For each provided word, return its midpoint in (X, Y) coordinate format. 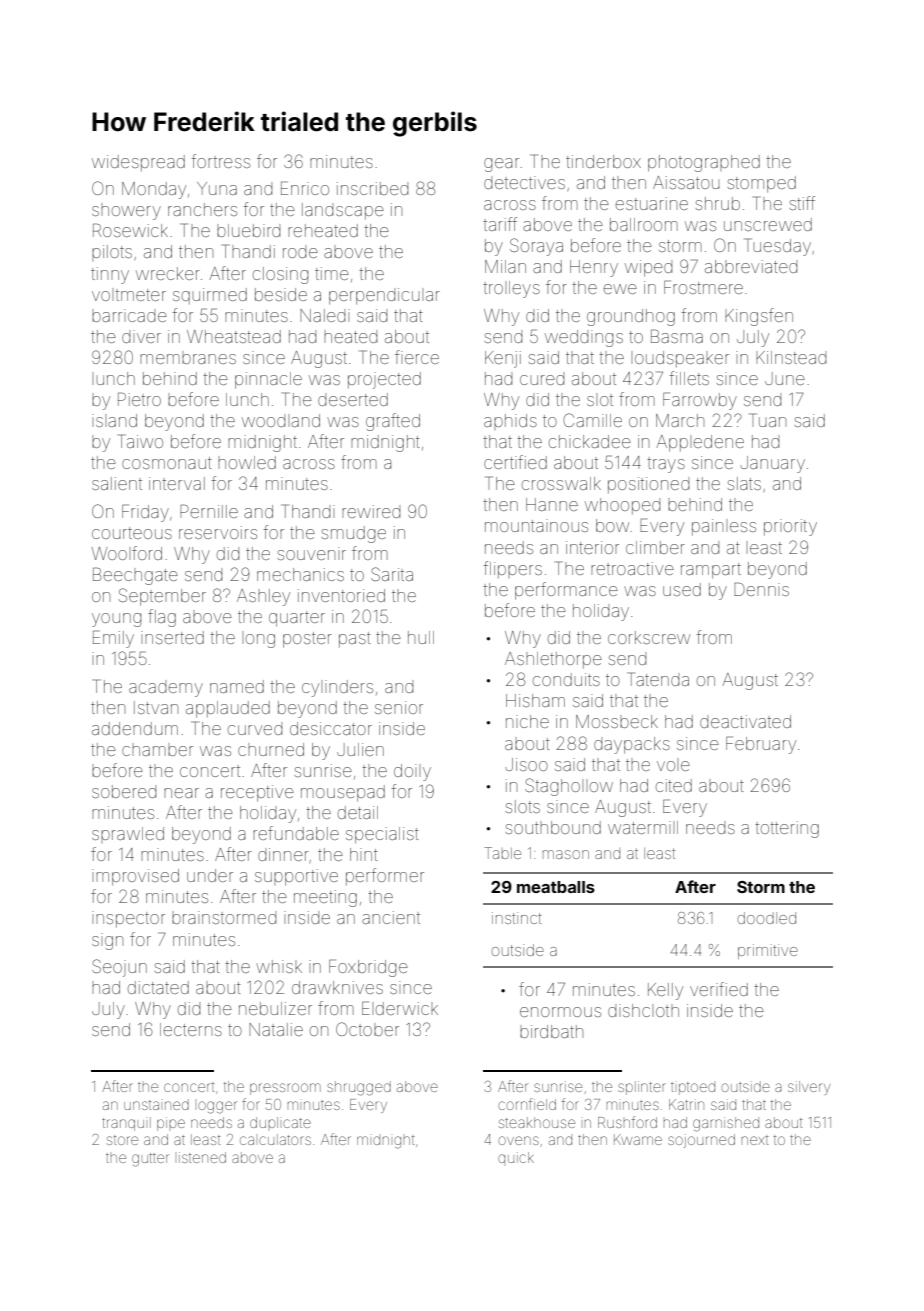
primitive (768, 951)
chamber (157, 749)
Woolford (127, 553)
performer (385, 877)
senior (399, 707)
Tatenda (658, 679)
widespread (138, 163)
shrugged (359, 1088)
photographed (704, 163)
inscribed (372, 188)
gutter (150, 1160)
